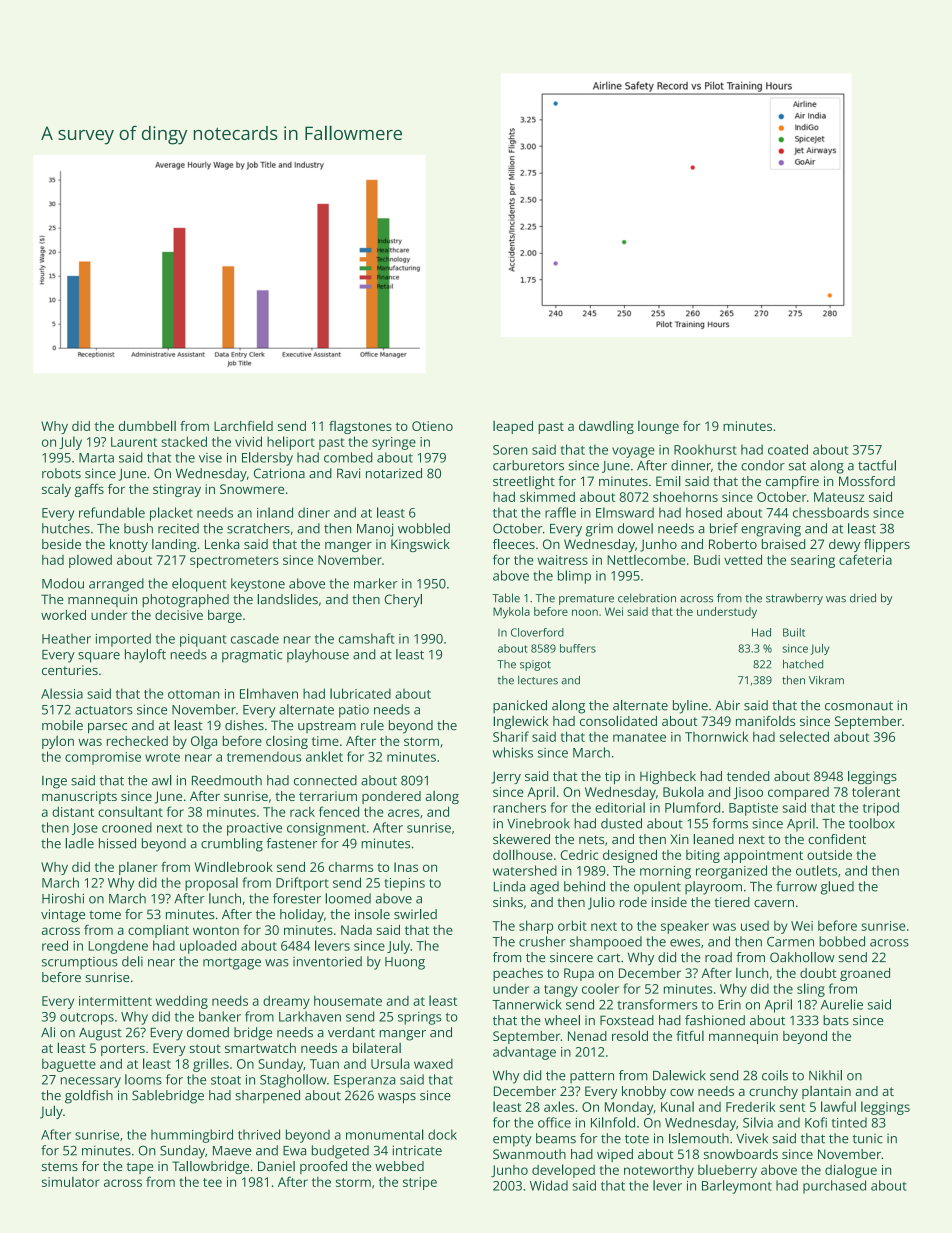 The image size is (952, 1233). I want to click on Daniel, so click(276, 1166).
